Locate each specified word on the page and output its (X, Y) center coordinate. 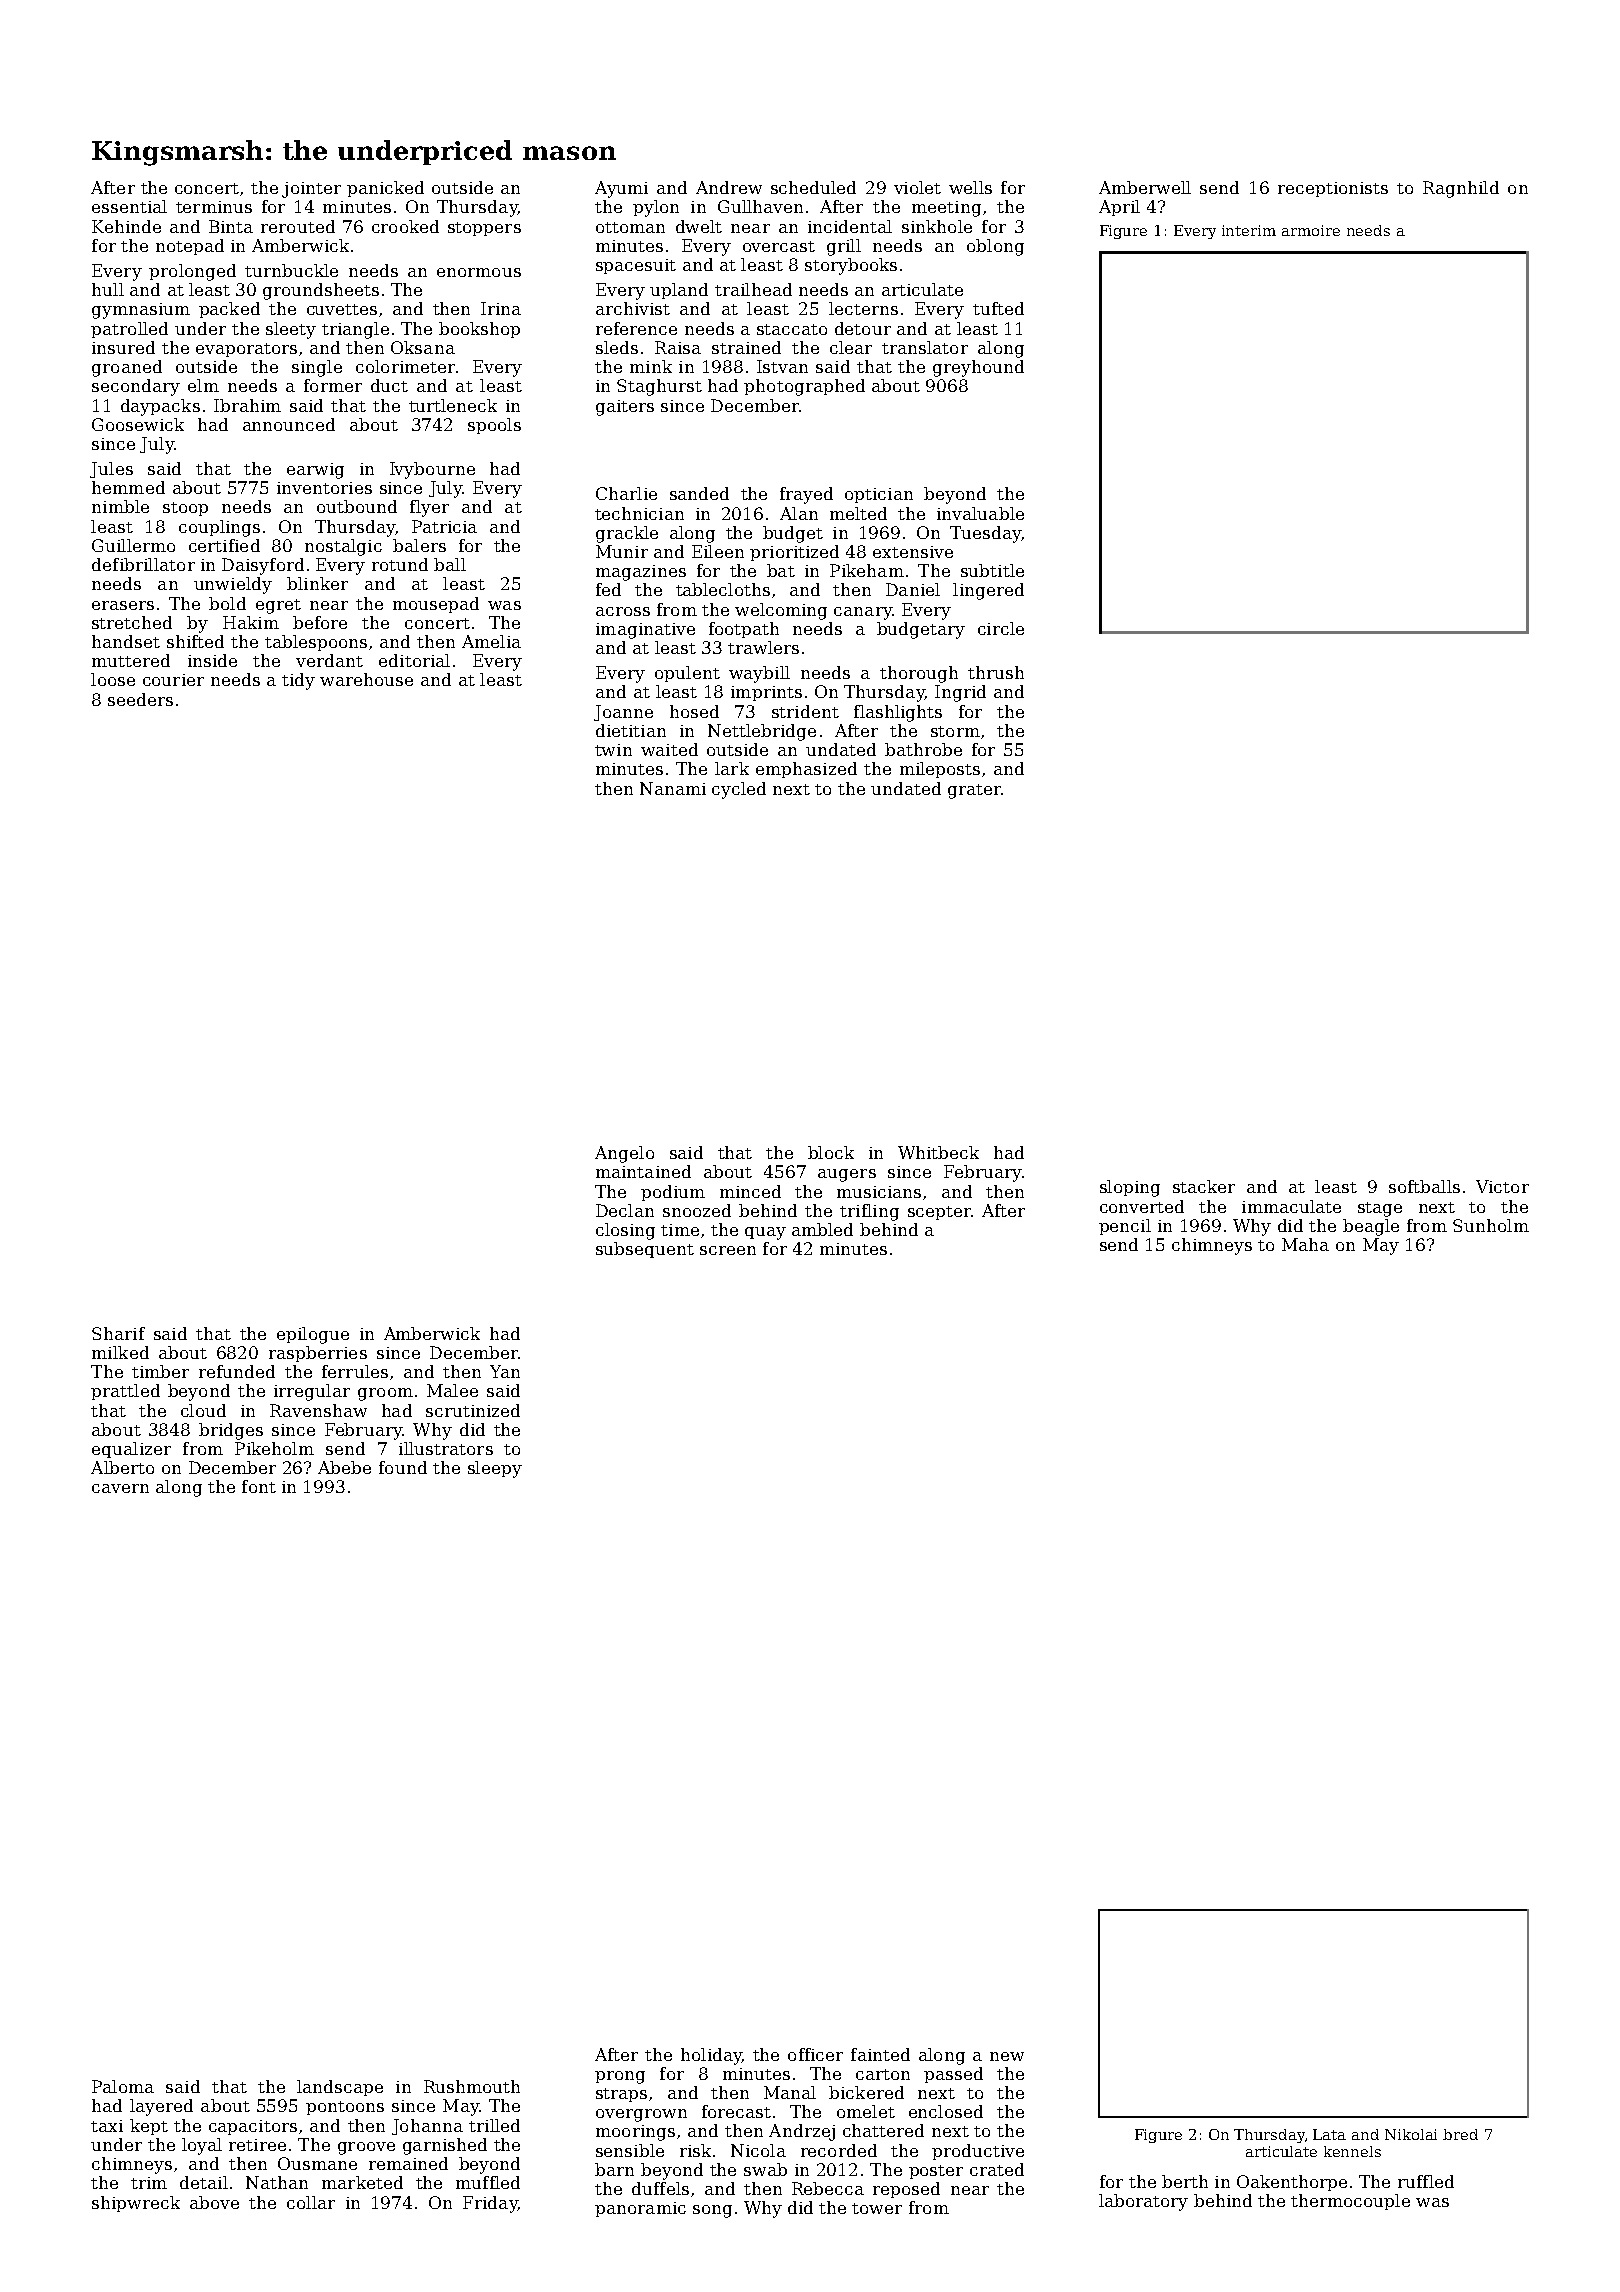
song (712, 2211)
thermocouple (1350, 2202)
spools (494, 426)
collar (311, 2202)
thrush (996, 672)
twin (613, 750)
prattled (125, 1392)
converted (1142, 1206)
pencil (1125, 1227)
